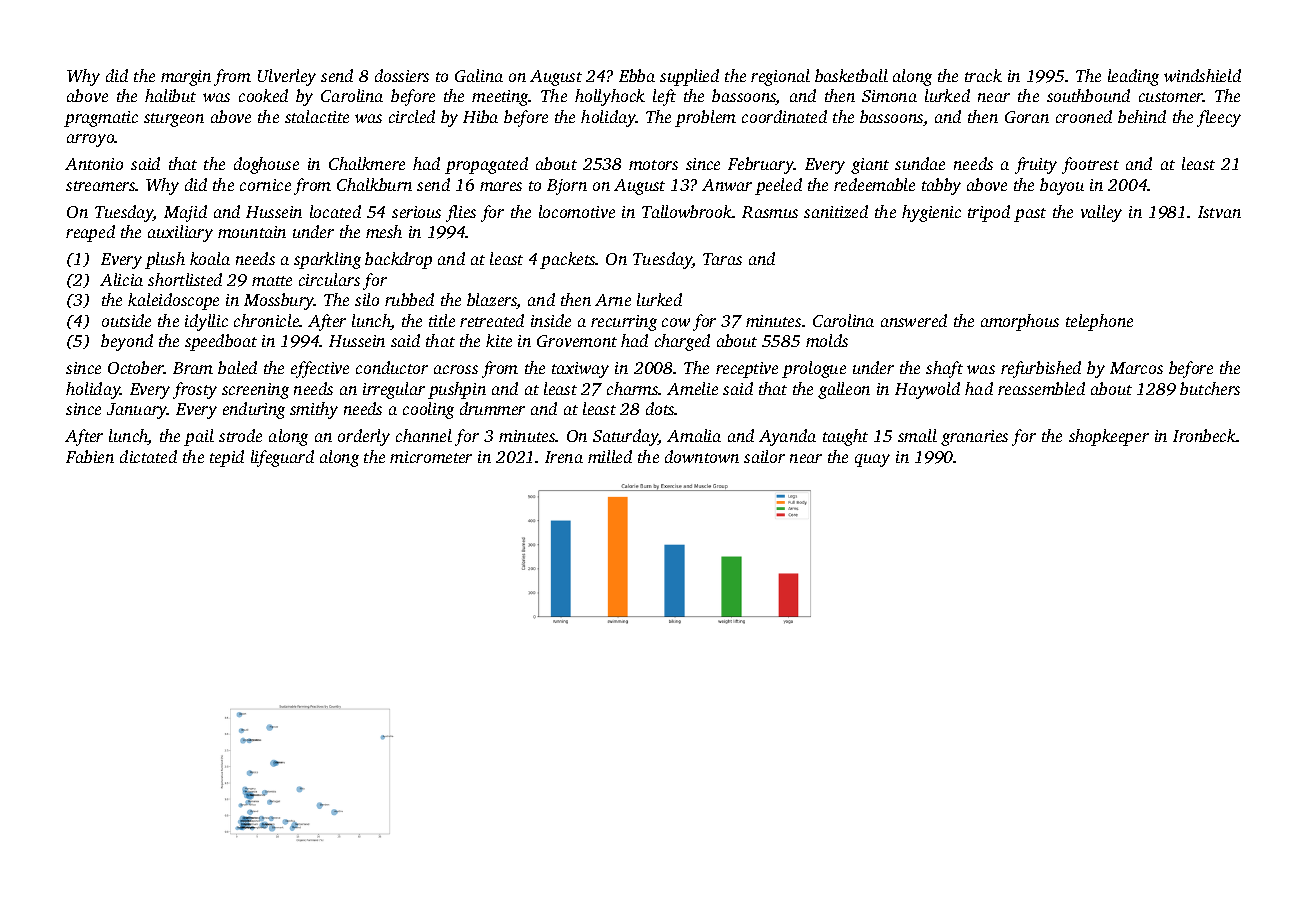  I want to click on Hiba, so click(480, 116).
